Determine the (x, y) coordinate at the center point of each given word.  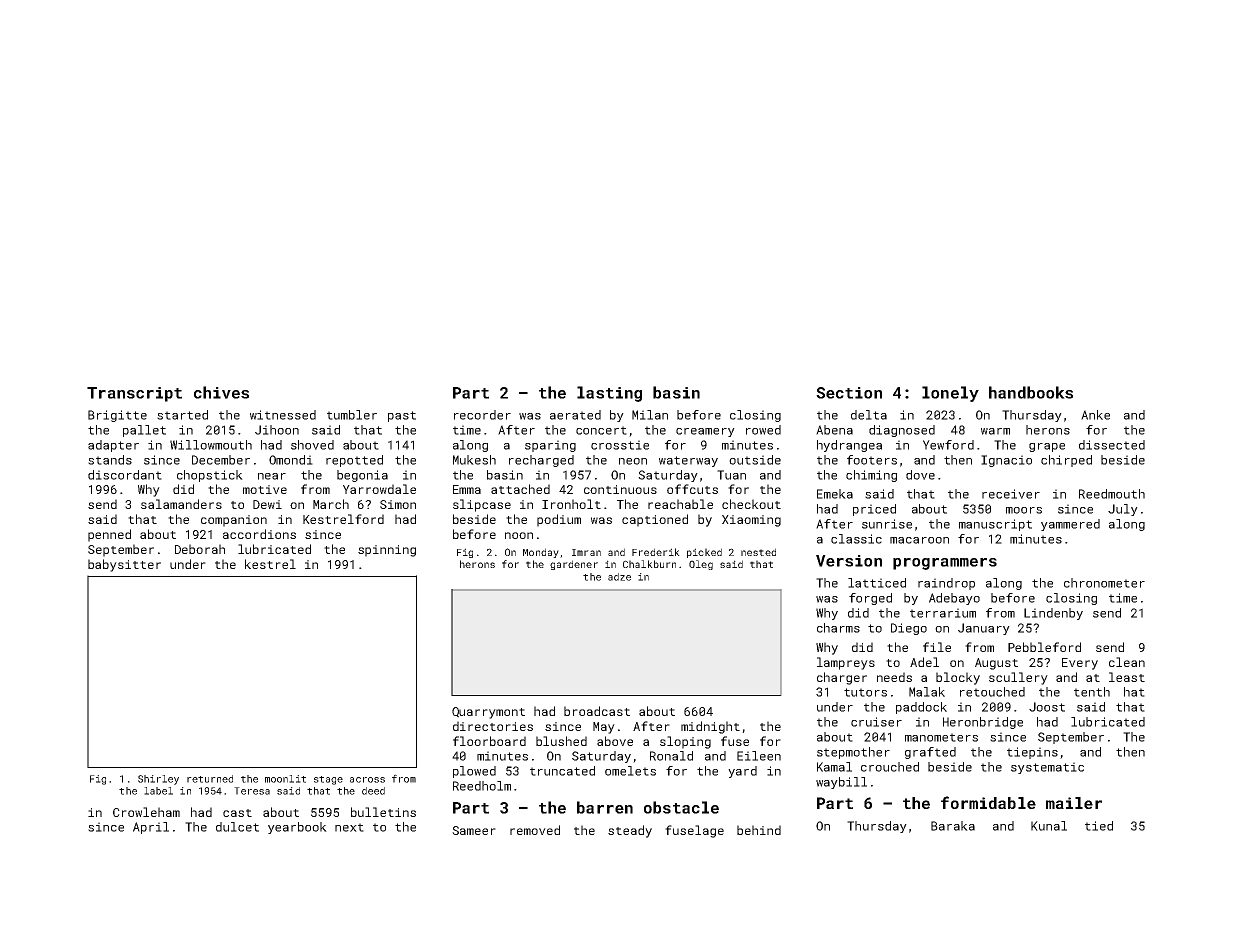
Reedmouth (1112, 494)
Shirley (158, 780)
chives (221, 392)
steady (630, 831)
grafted (930, 753)
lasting (609, 394)
